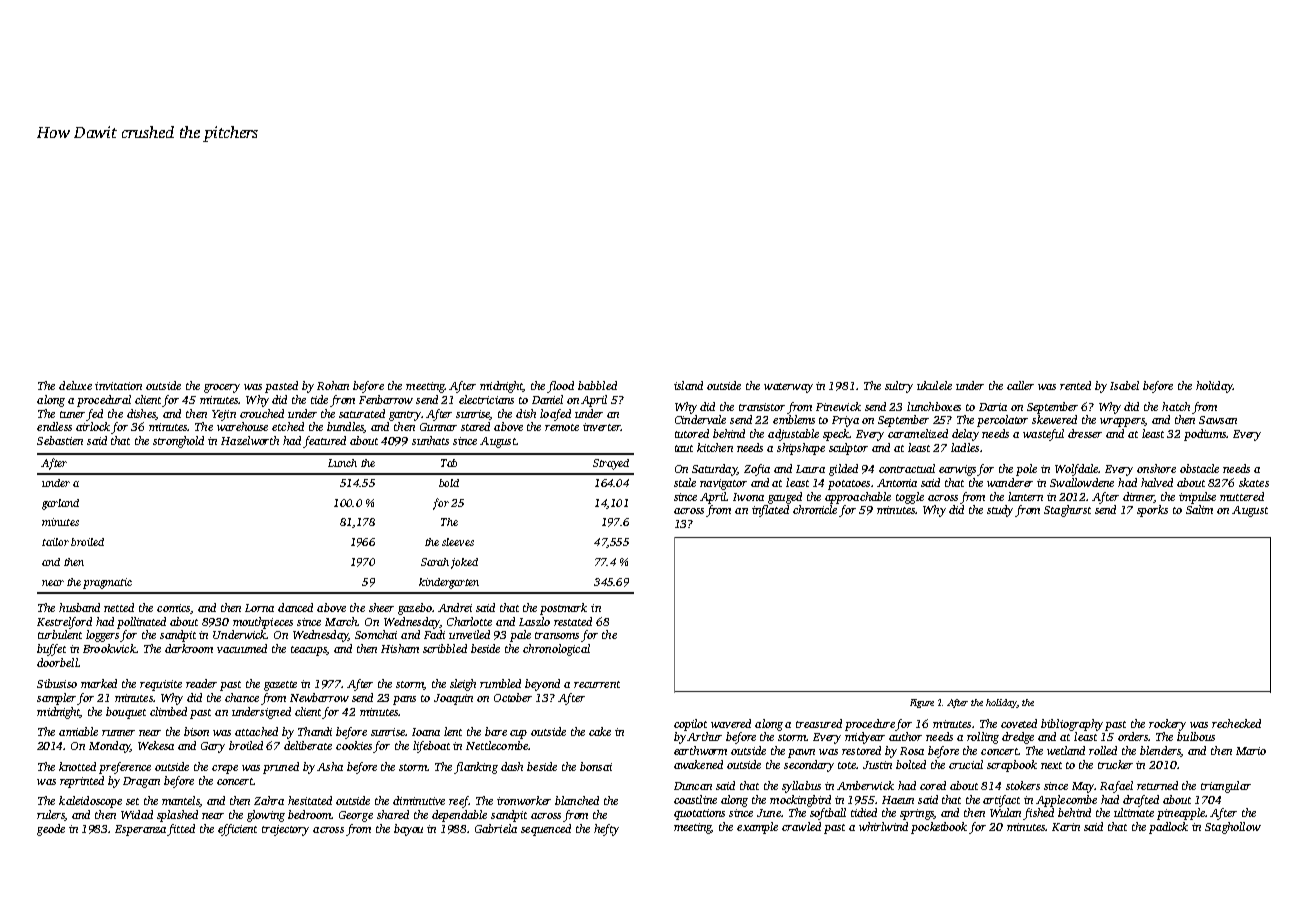 This screenshot has width=1308, height=924. What do you see at coordinates (606, 830) in the screenshot?
I see `hefty` at bounding box center [606, 830].
